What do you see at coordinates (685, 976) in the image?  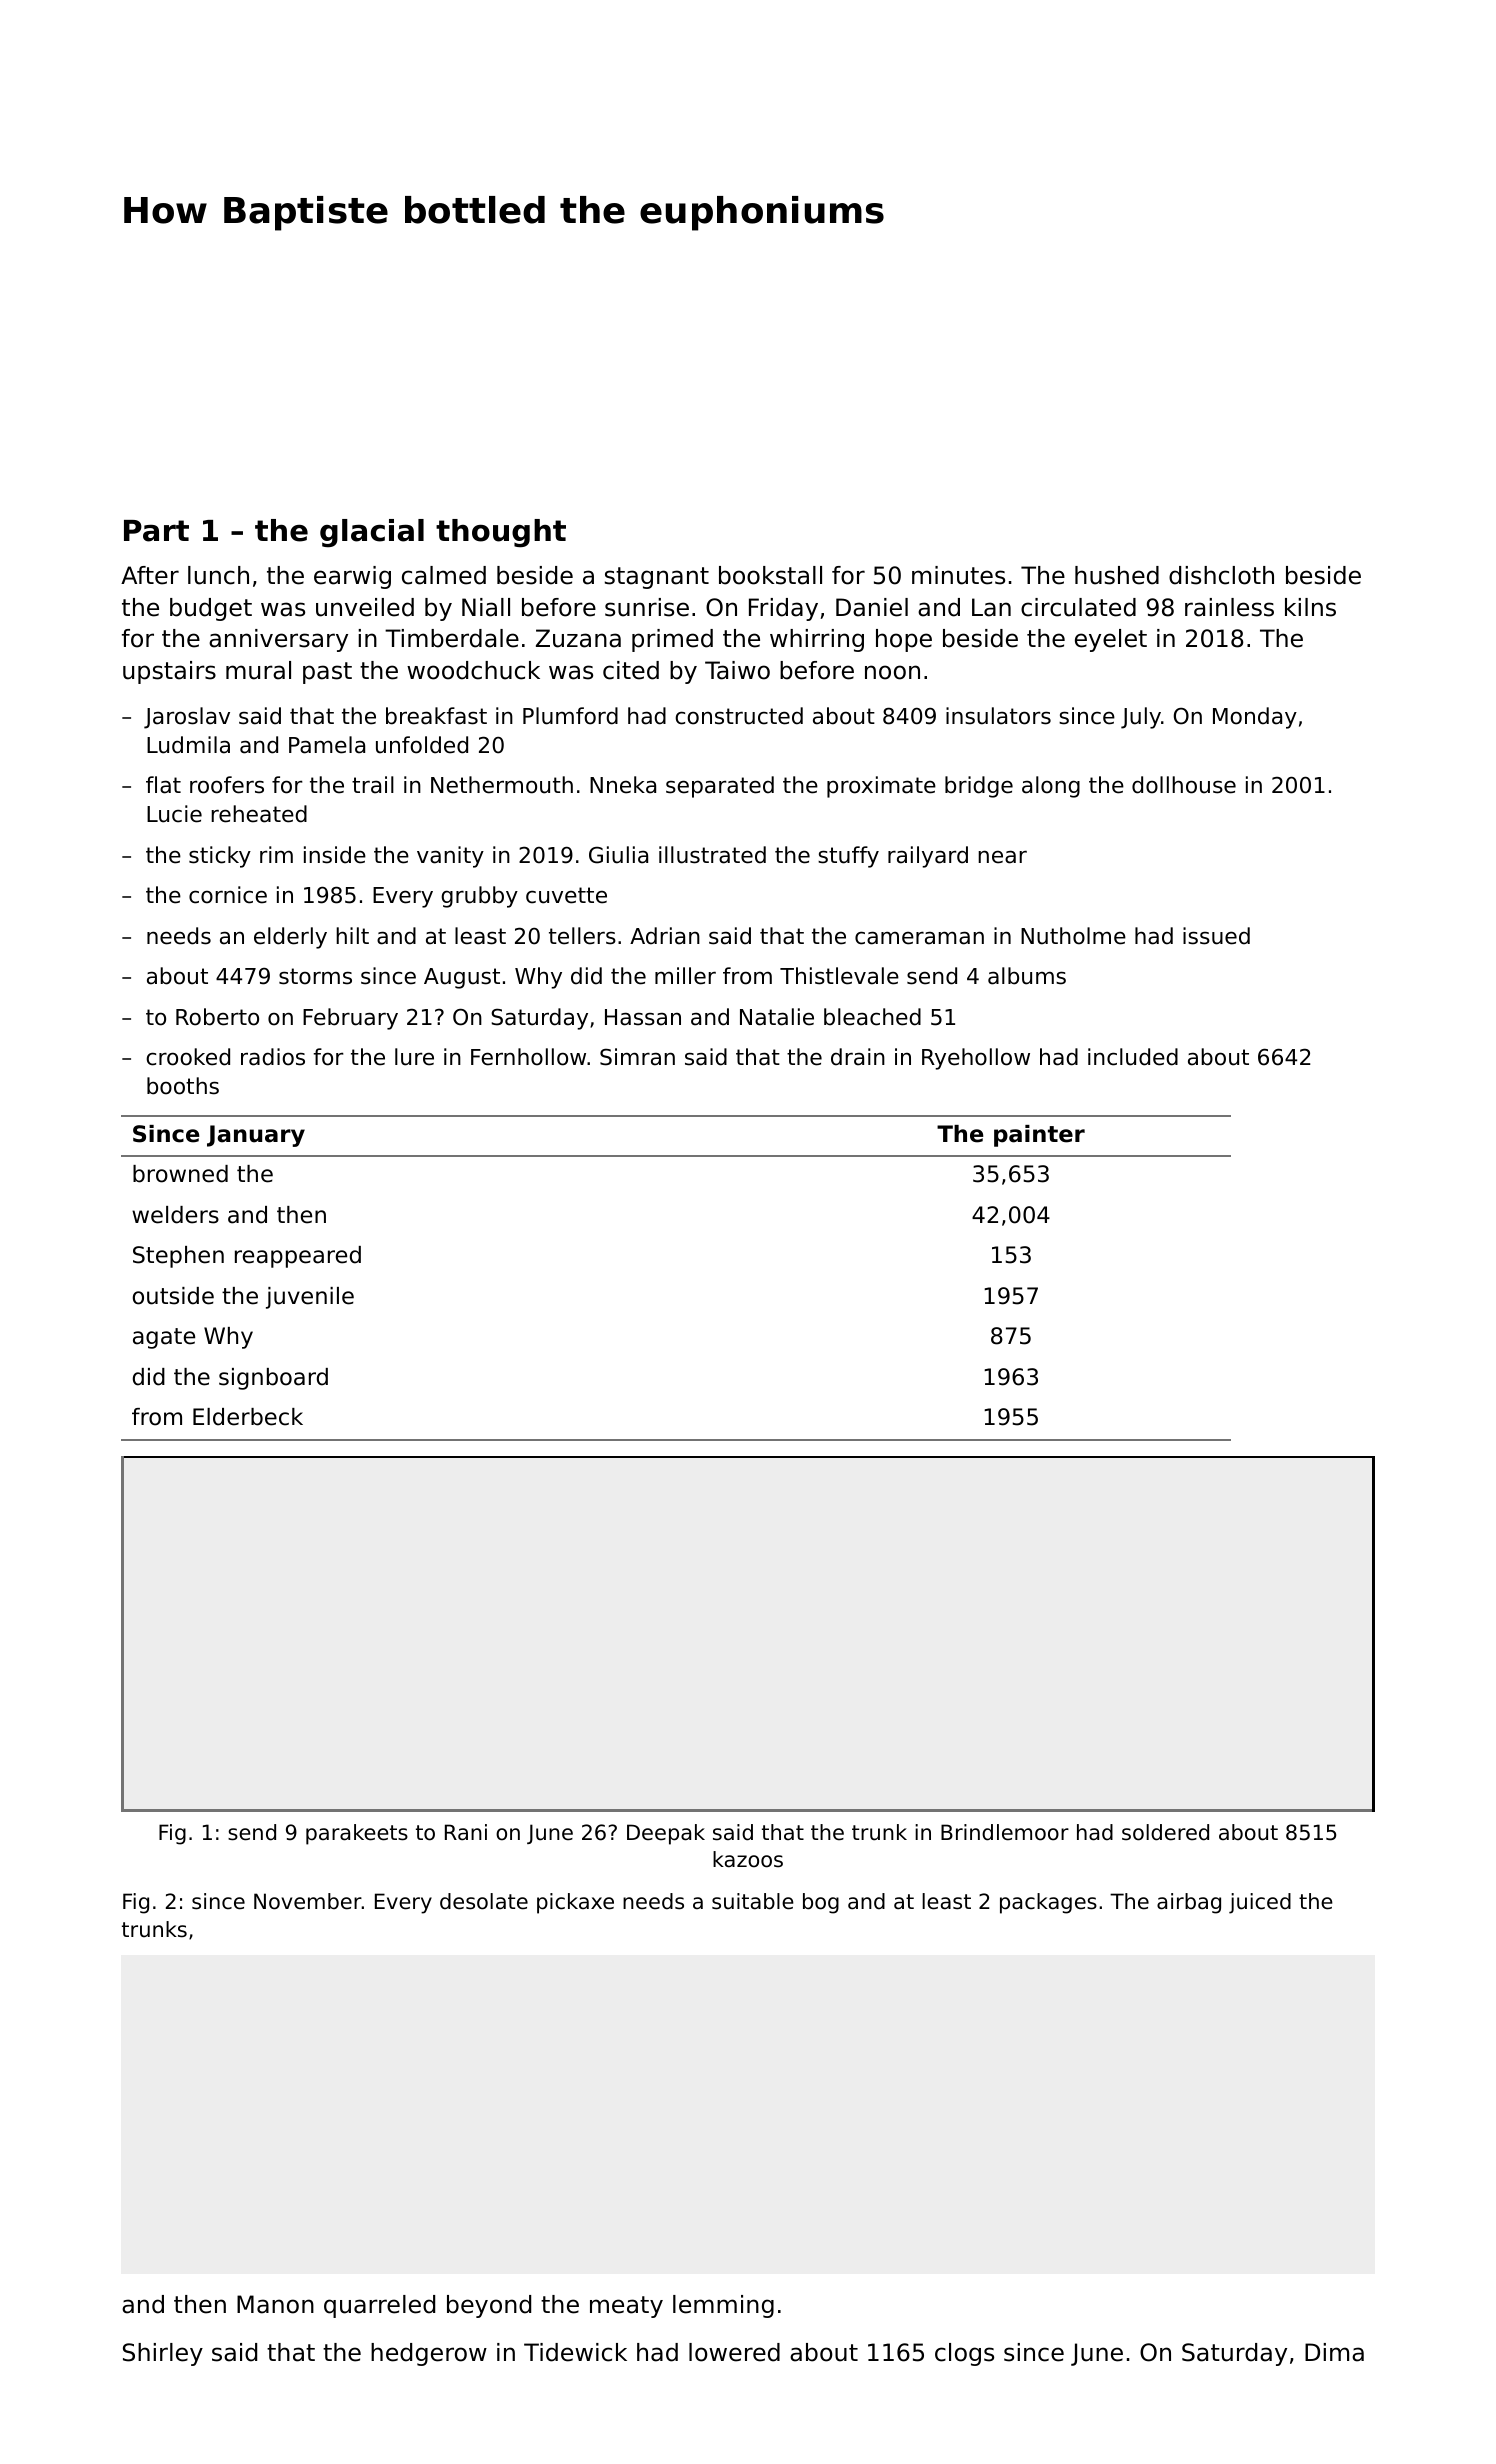 I see `miller` at bounding box center [685, 976].
